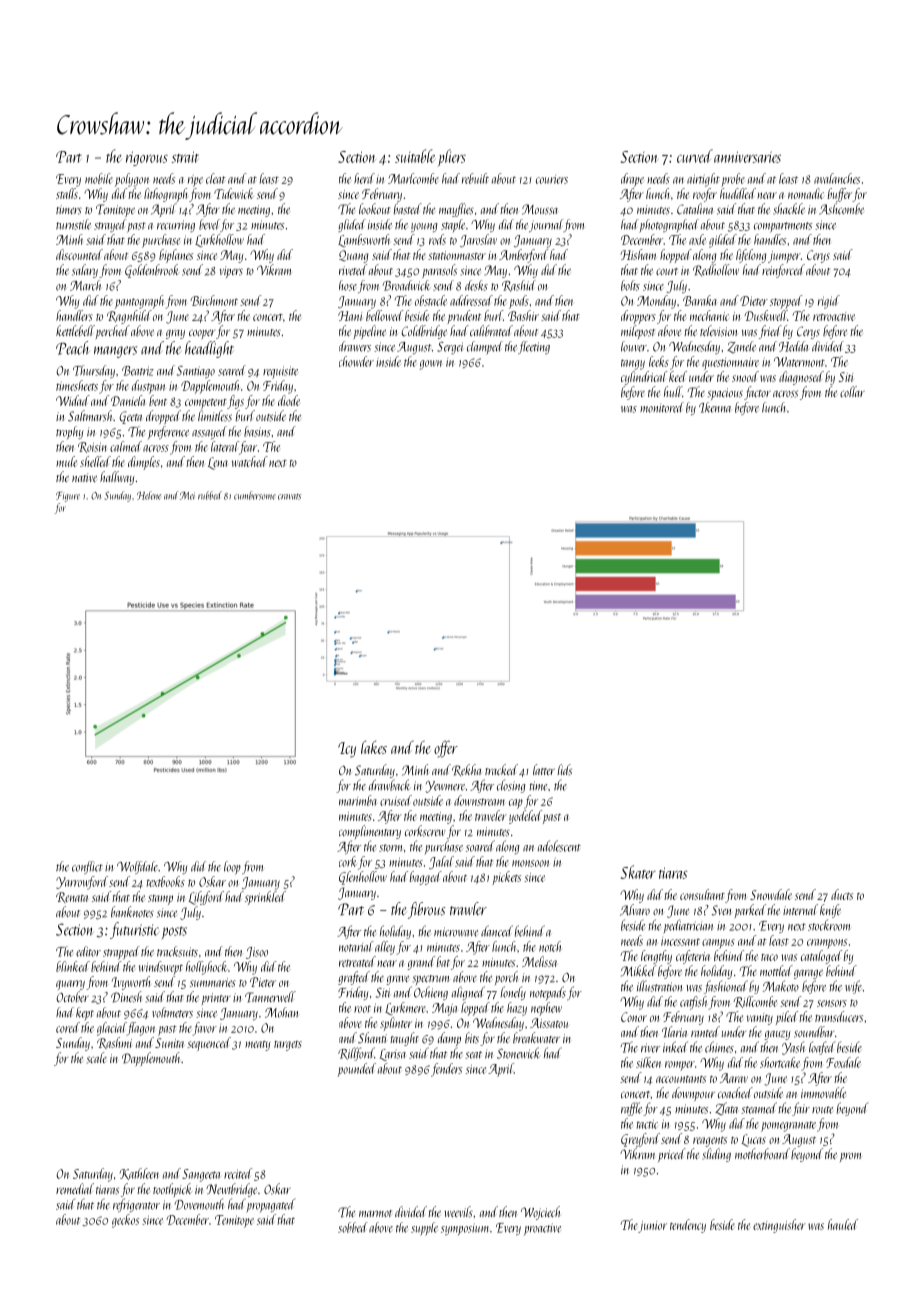  I want to click on gown, so click(431, 365).
